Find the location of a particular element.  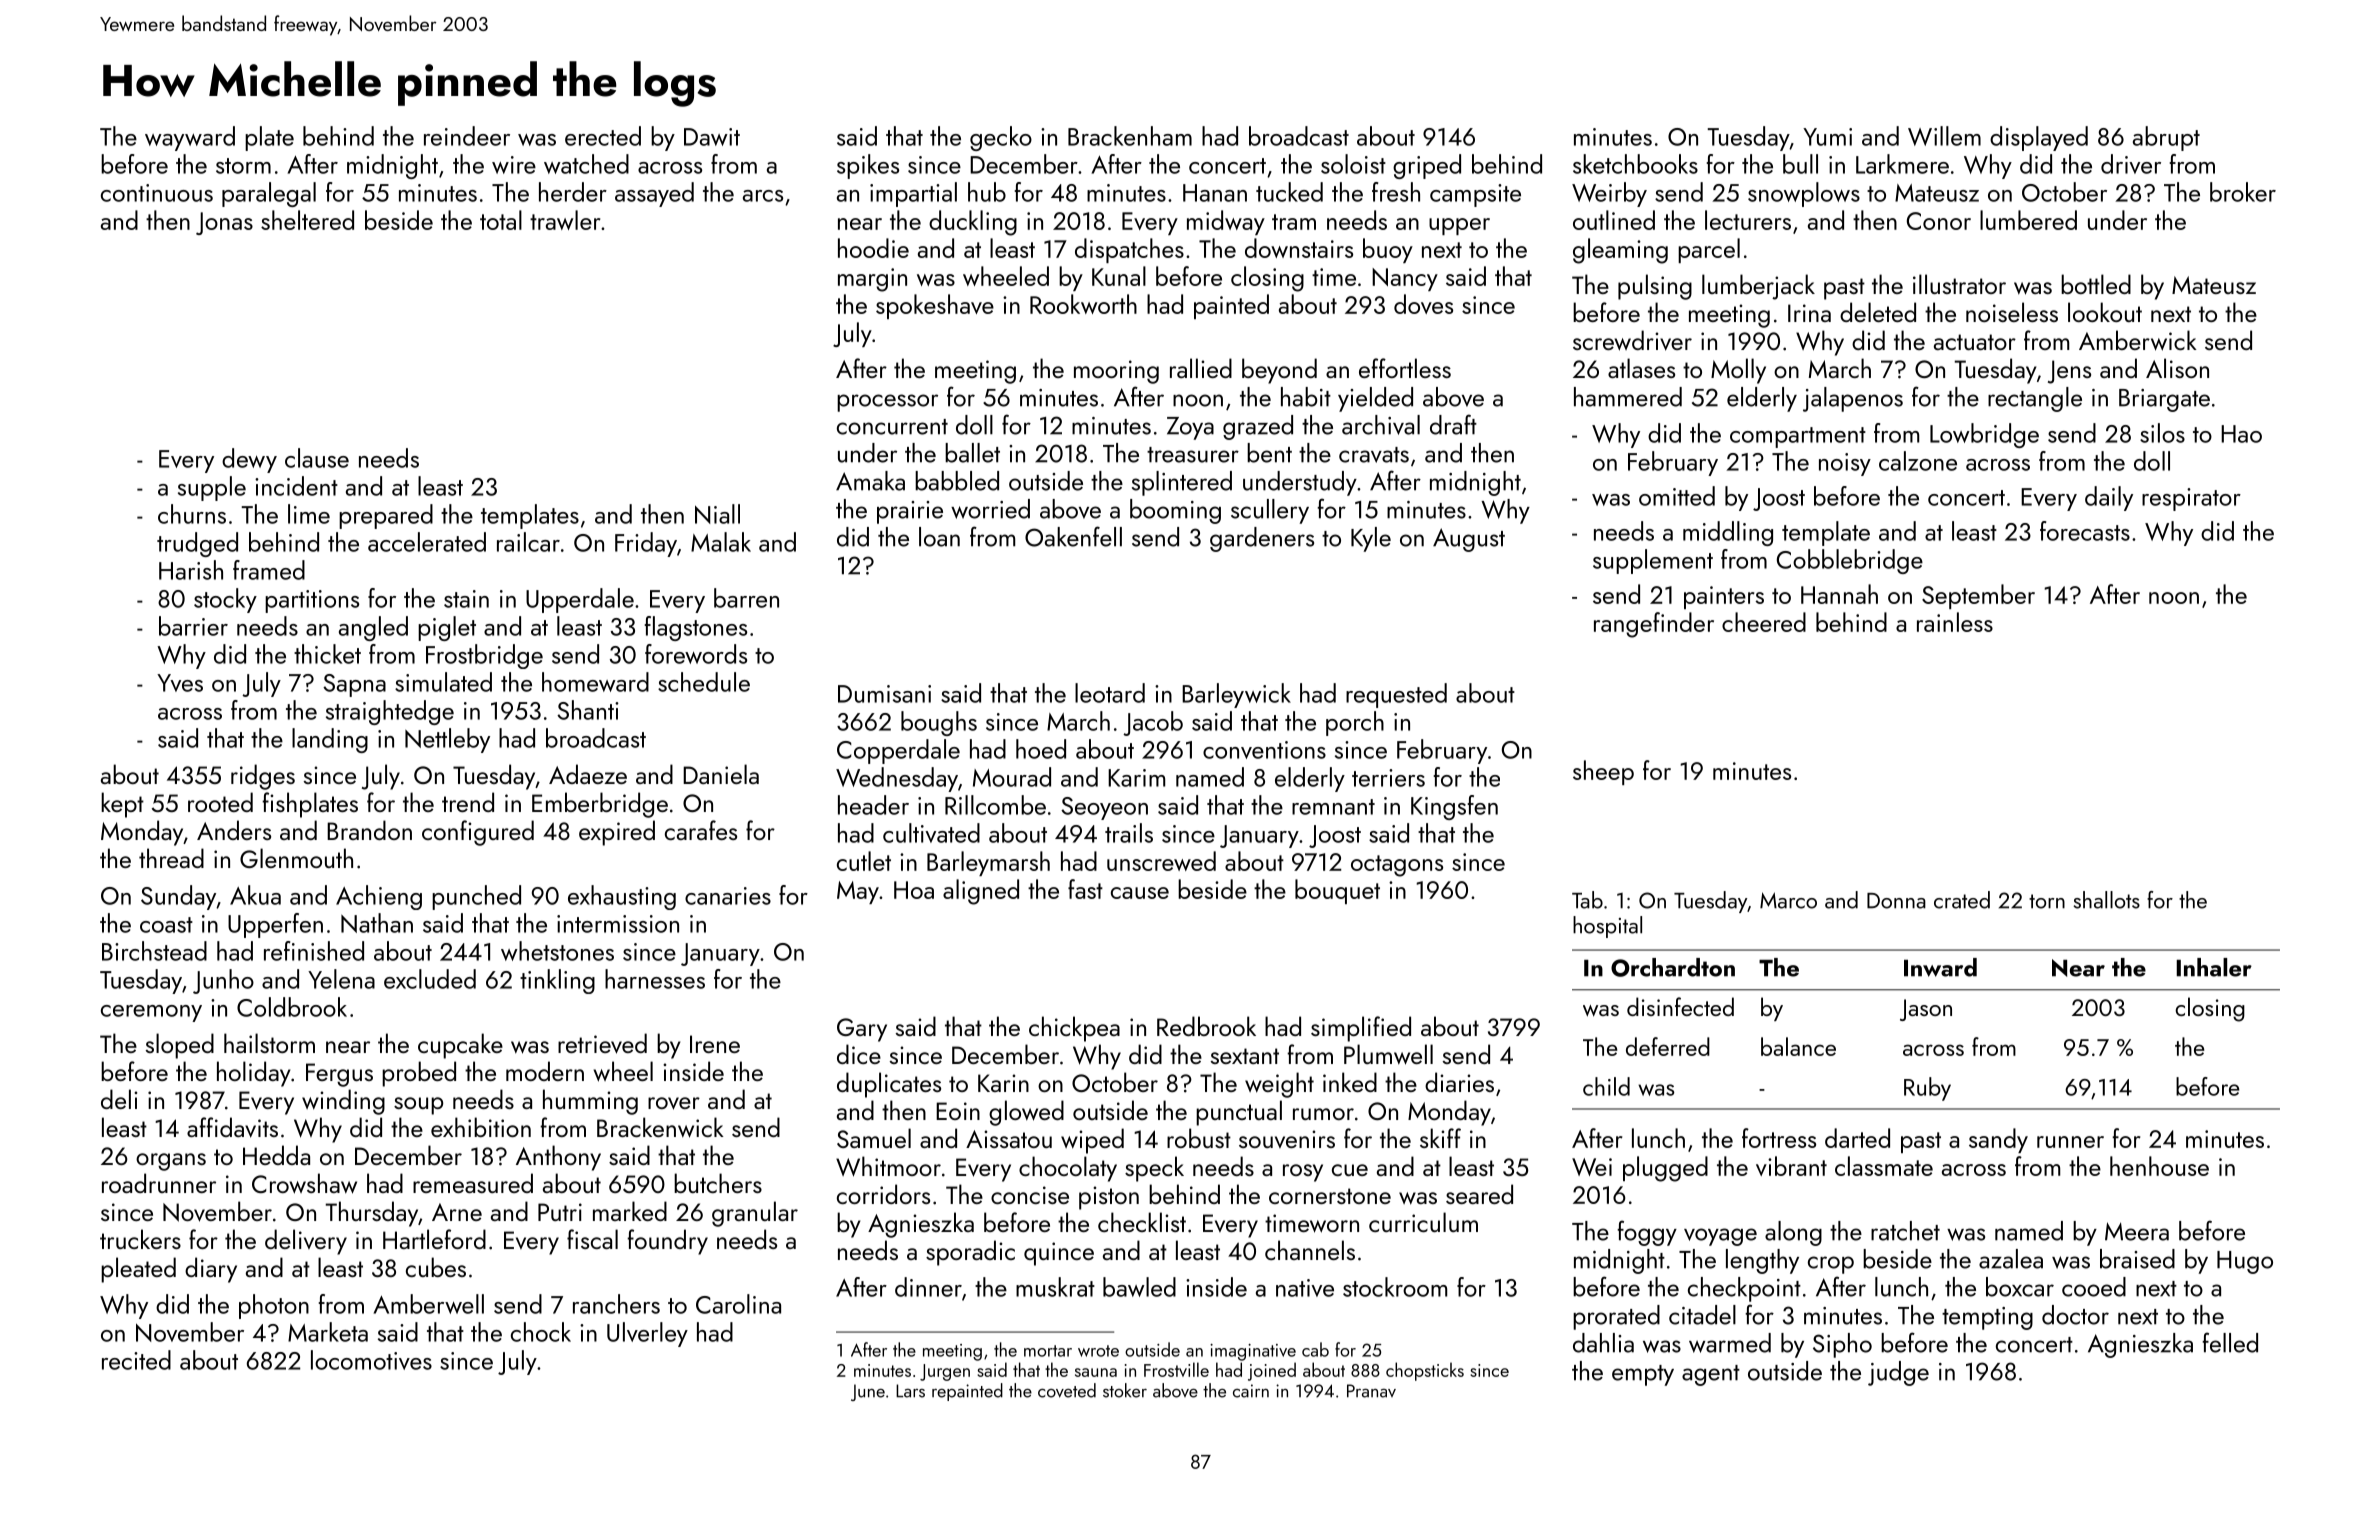

Brackenham is located at coordinates (1130, 136).
